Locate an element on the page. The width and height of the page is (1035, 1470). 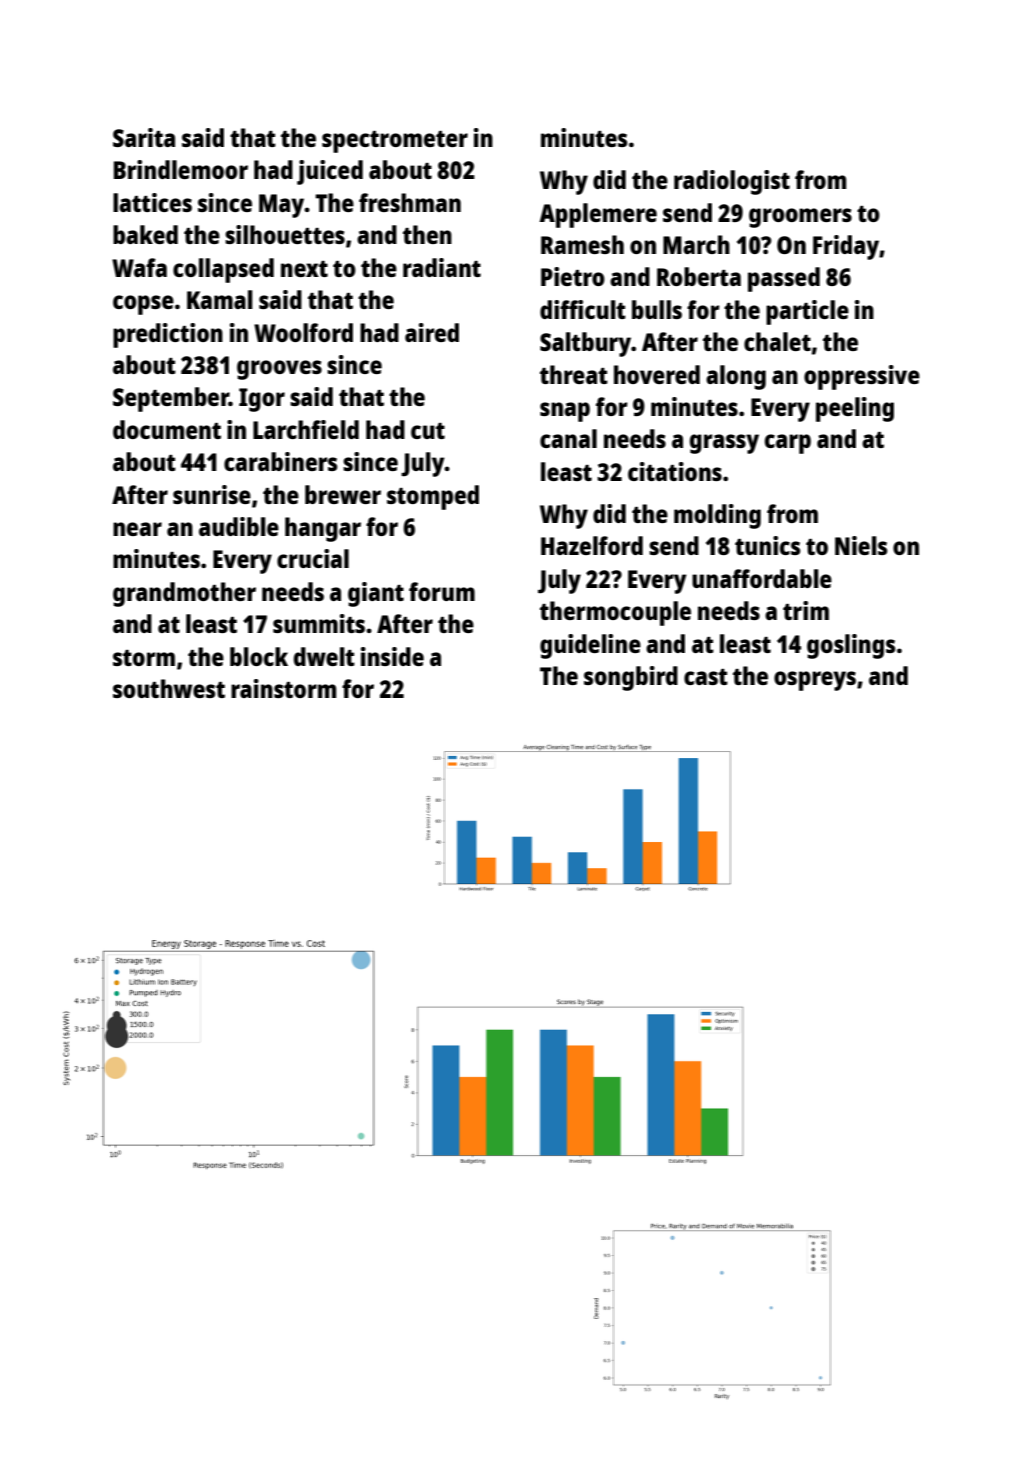
inside is located at coordinates (392, 656).
